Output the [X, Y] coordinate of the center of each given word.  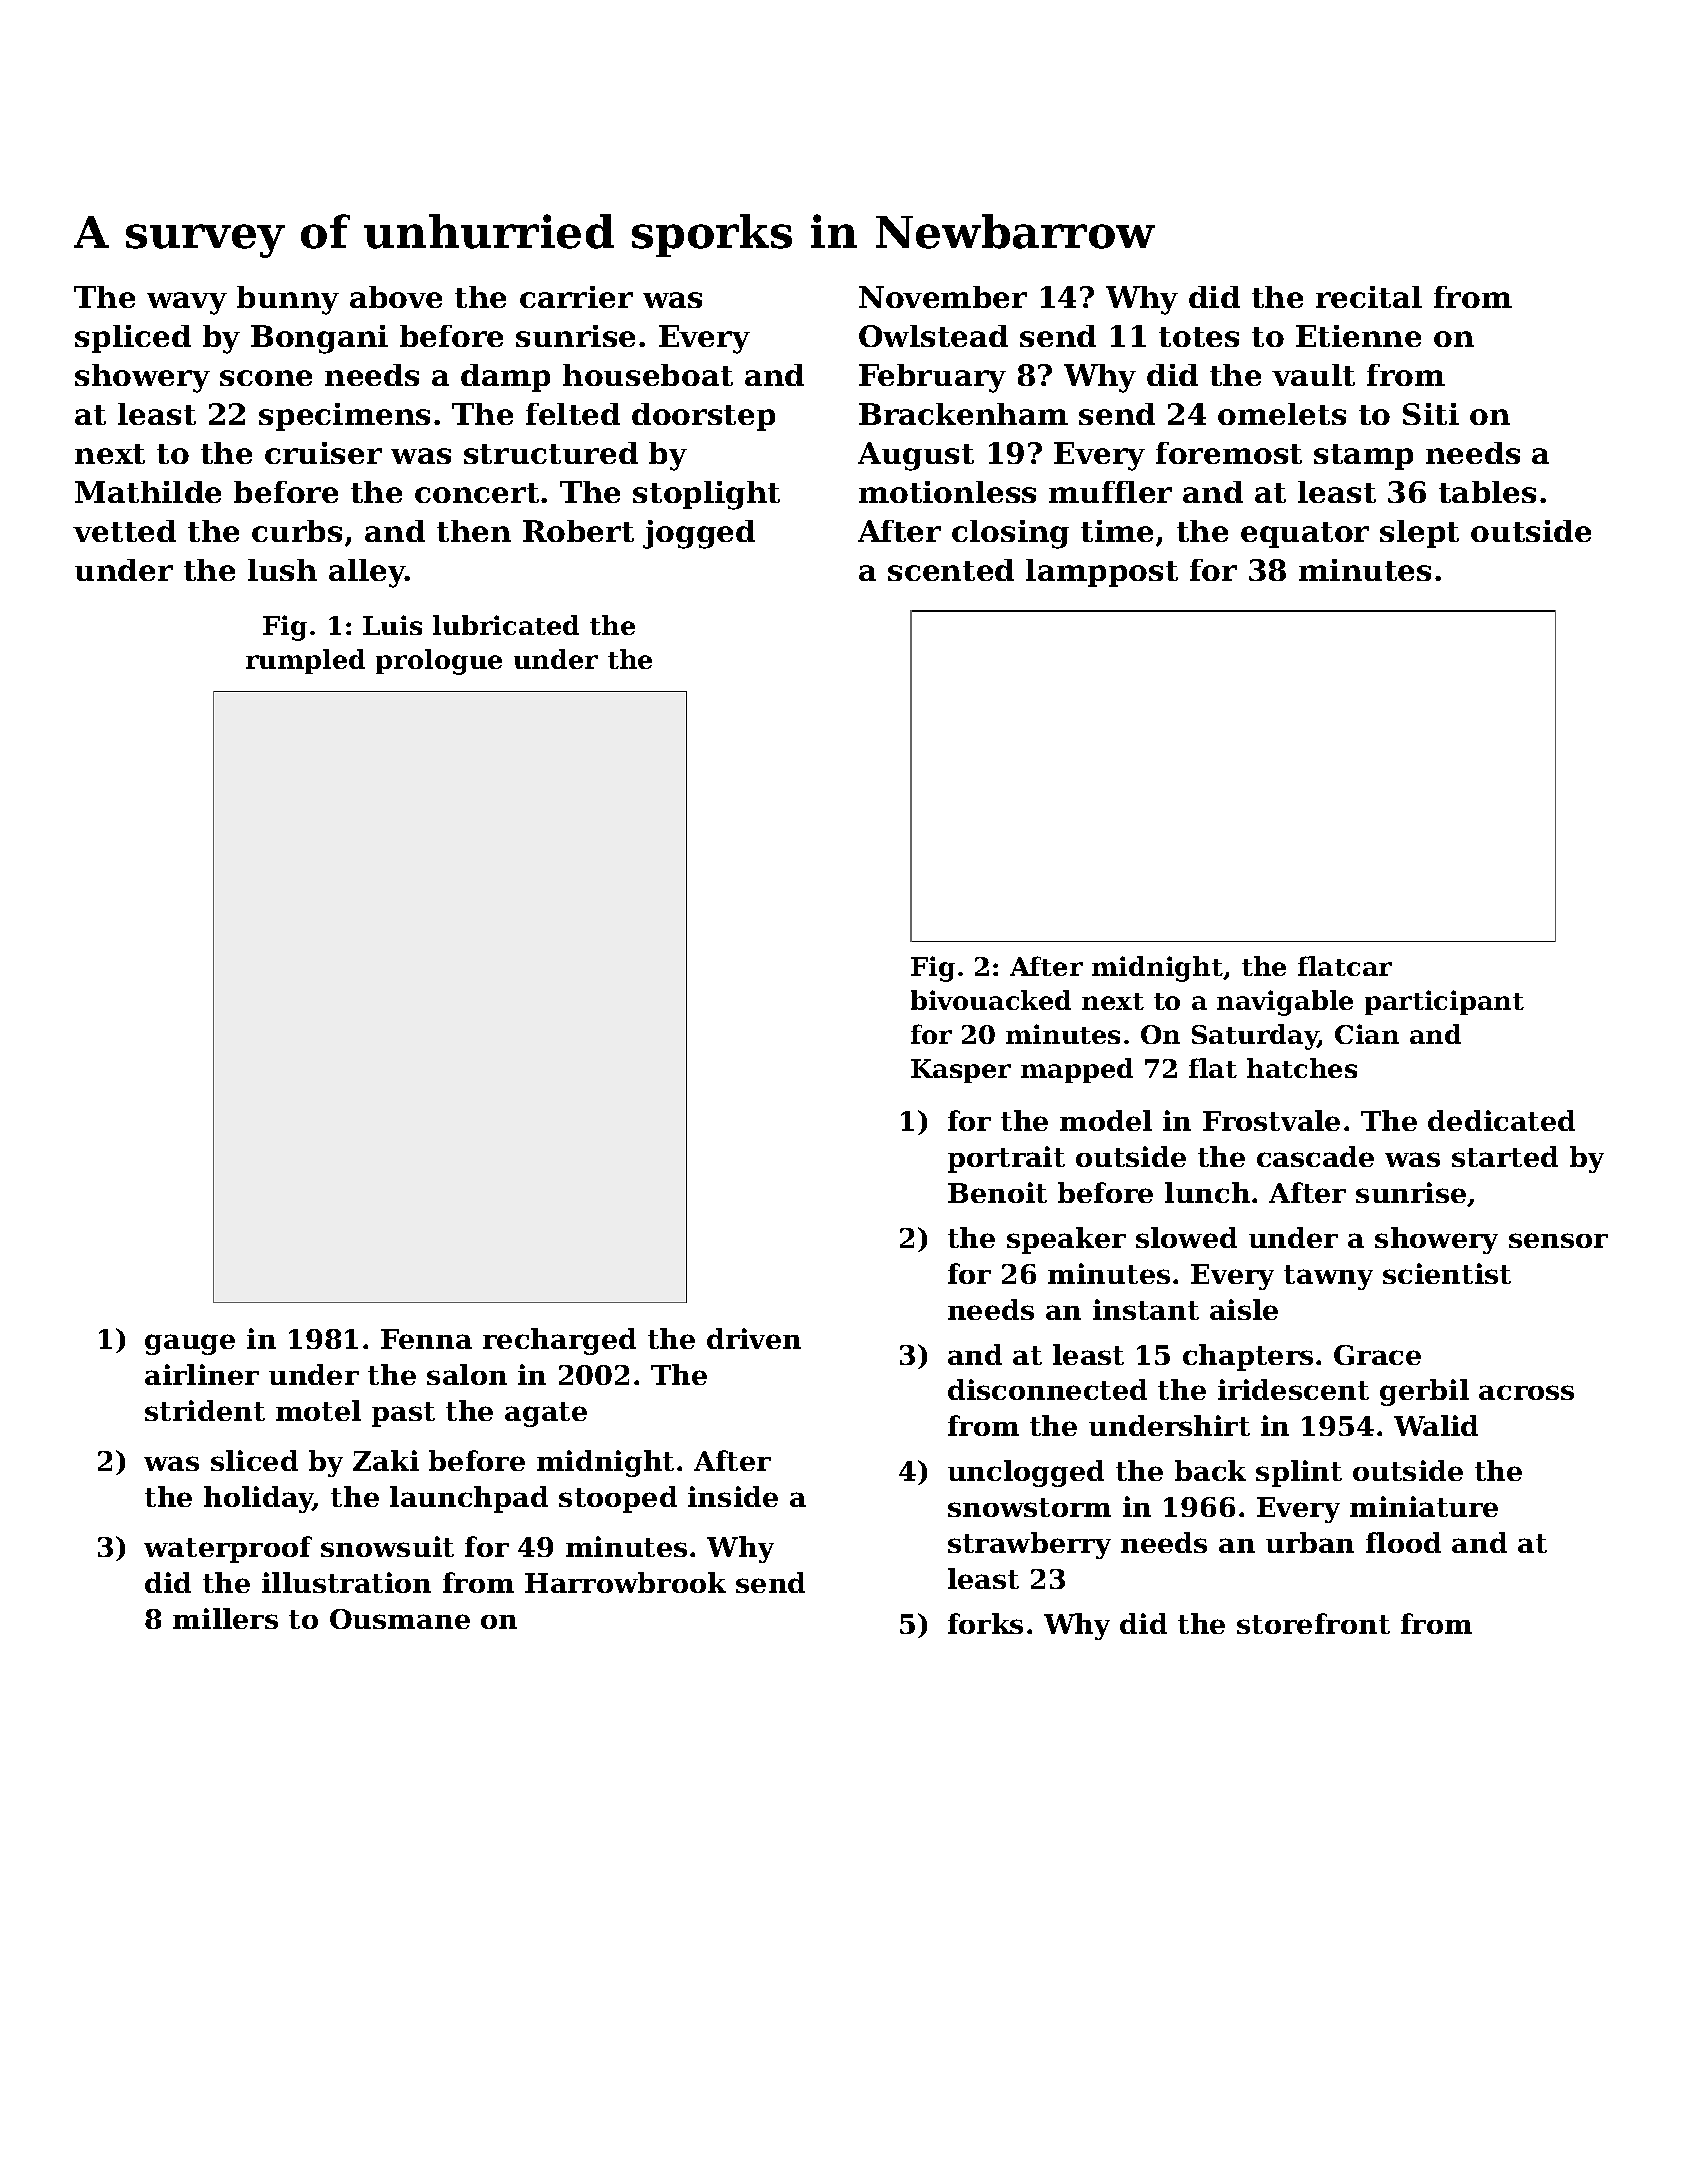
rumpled [305, 661]
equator [1305, 535]
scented [951, 570]
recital [1369, 297]
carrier [576, 297]
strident [205, 1410]
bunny [288, 300]
